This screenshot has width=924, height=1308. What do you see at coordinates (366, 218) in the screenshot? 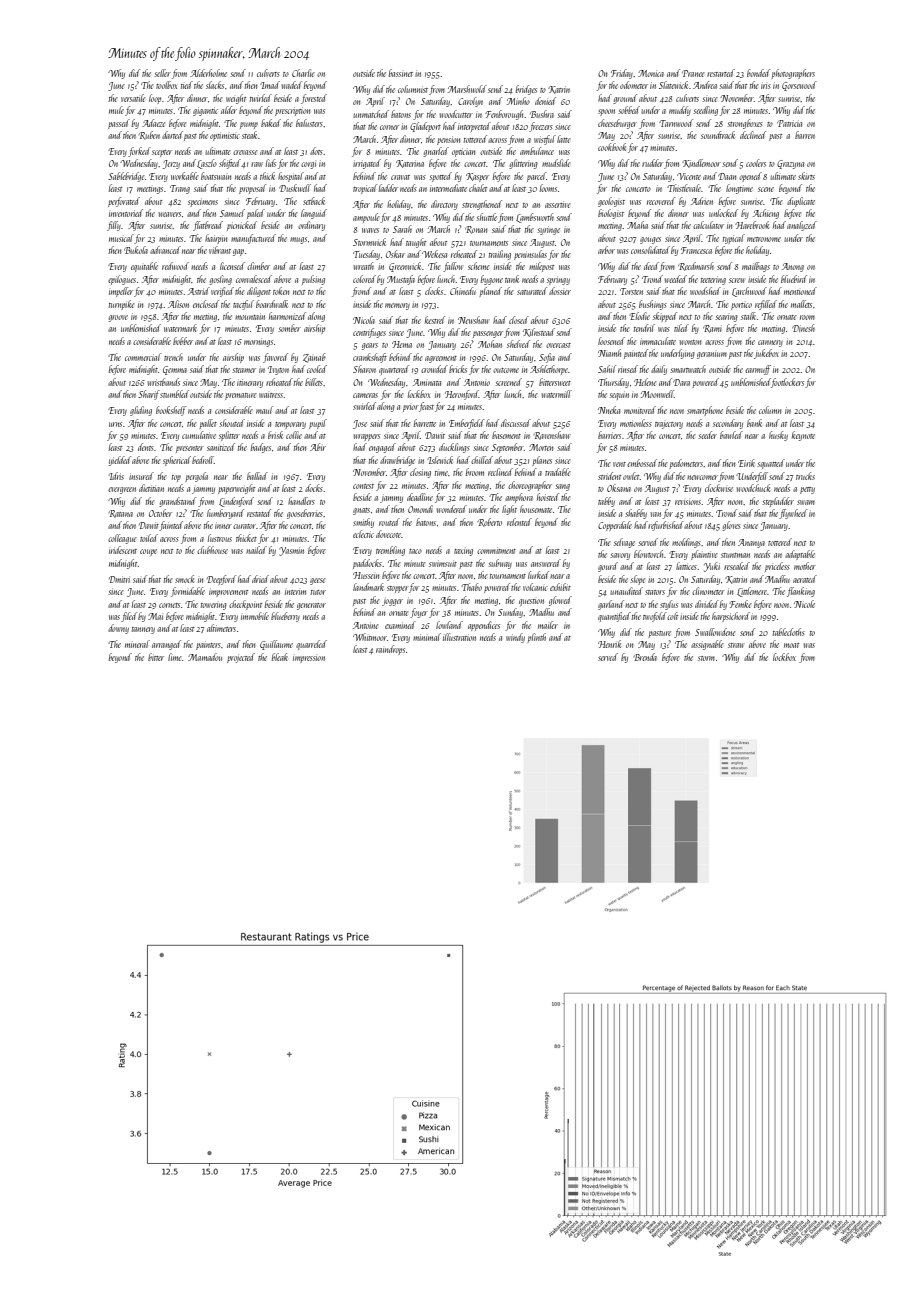
I see `ampoule` at bounding box center [366, 218].
